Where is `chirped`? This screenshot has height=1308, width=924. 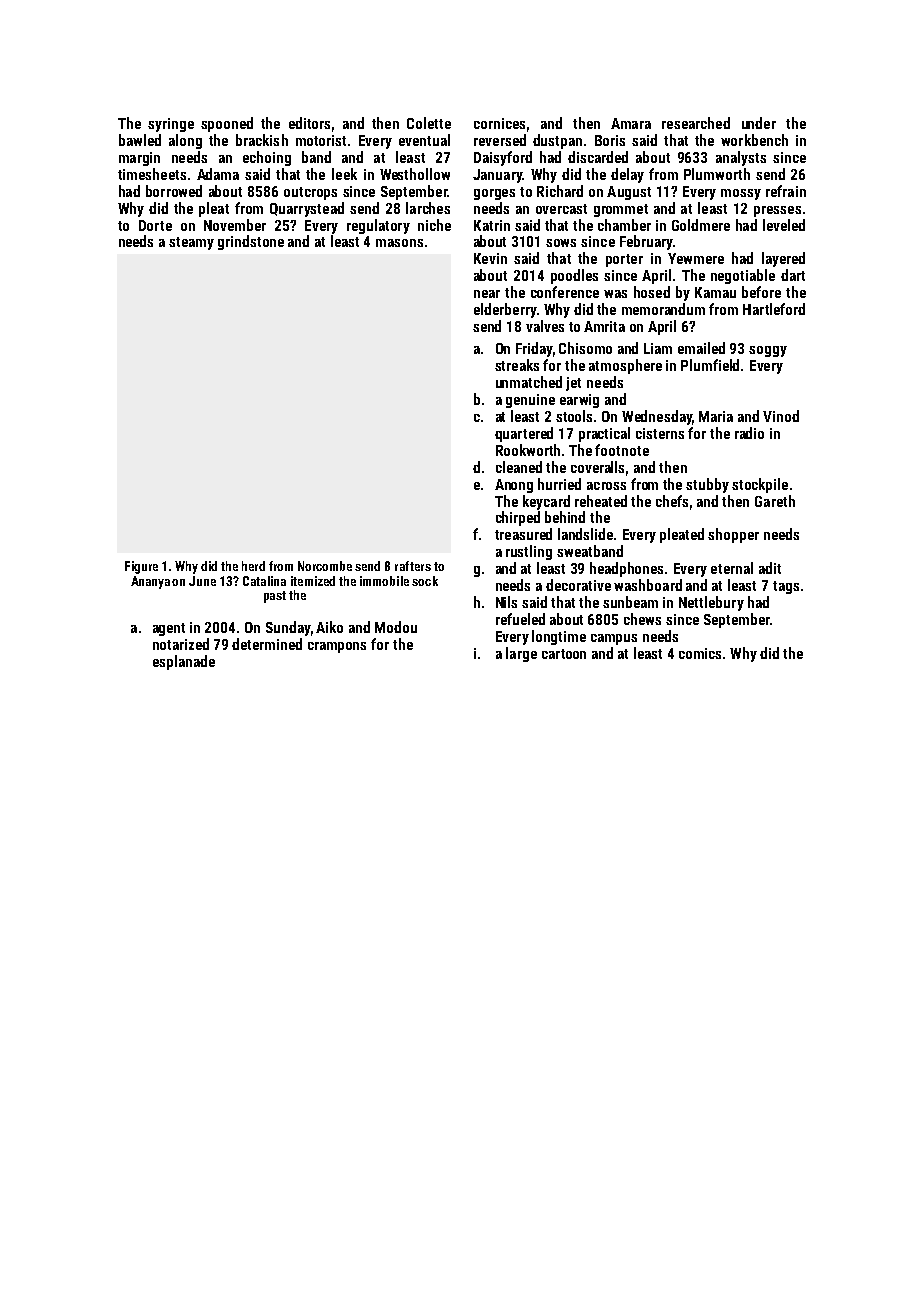
chirped is located at coordinates (518, 518).
